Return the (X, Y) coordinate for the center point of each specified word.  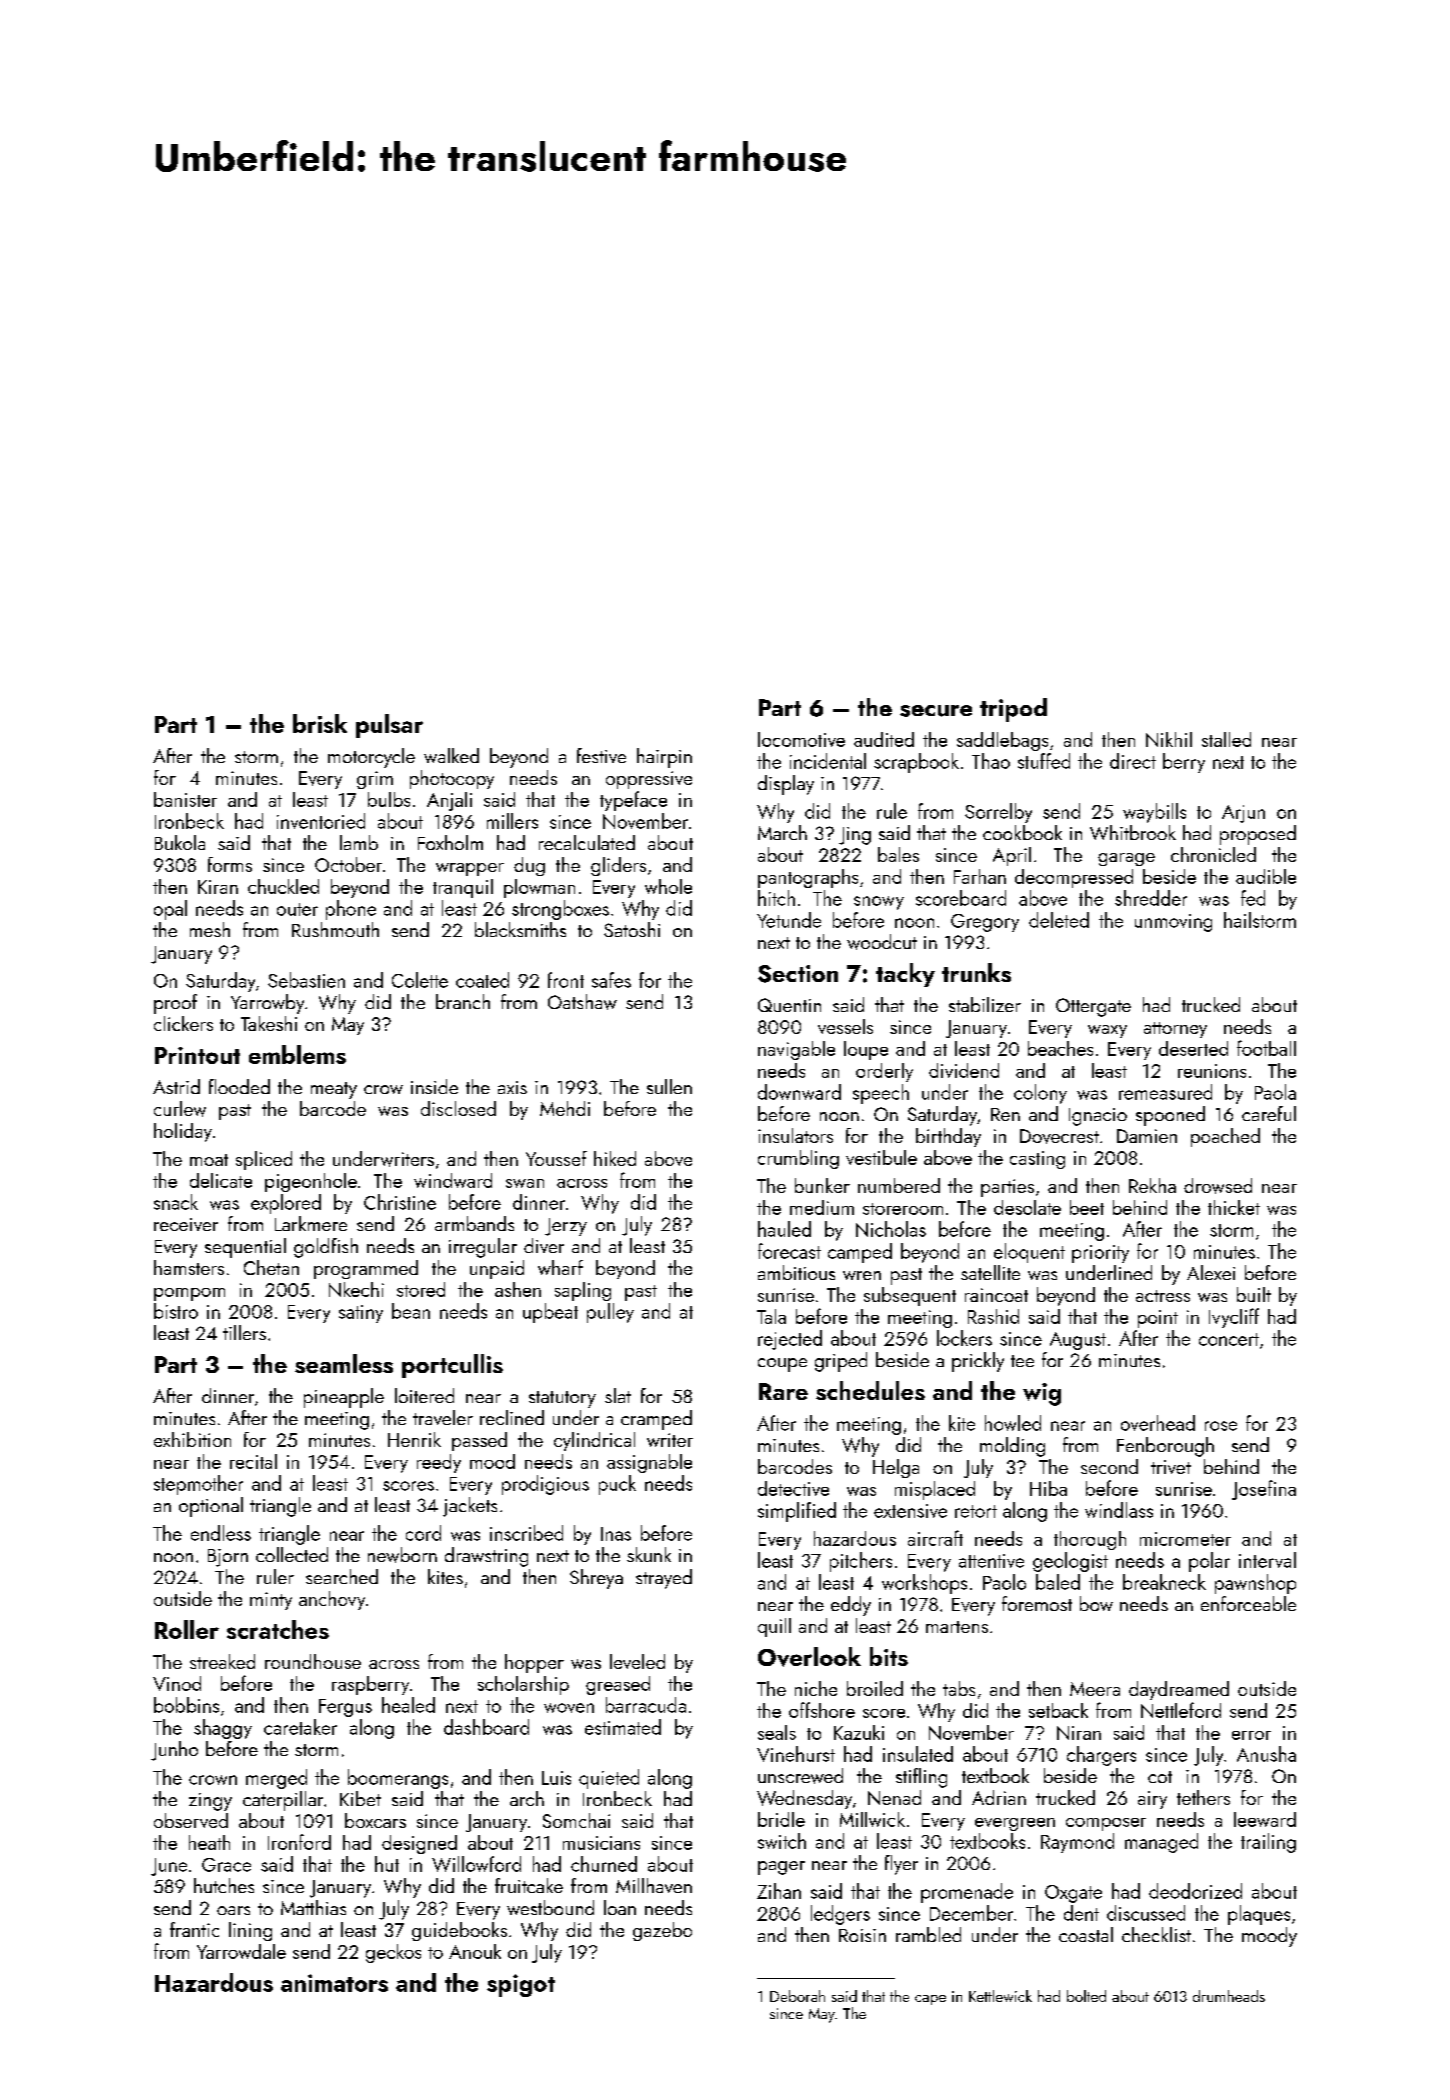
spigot (521, 1985)
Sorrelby (998, 813)
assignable (649, 1463)
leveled (637, 1661)
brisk (320, 723)
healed (408, 1705)
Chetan (271, 1267)
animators (334, 1983)
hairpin (664, 758)
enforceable (1248, 1603)
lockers (964, 1338)
